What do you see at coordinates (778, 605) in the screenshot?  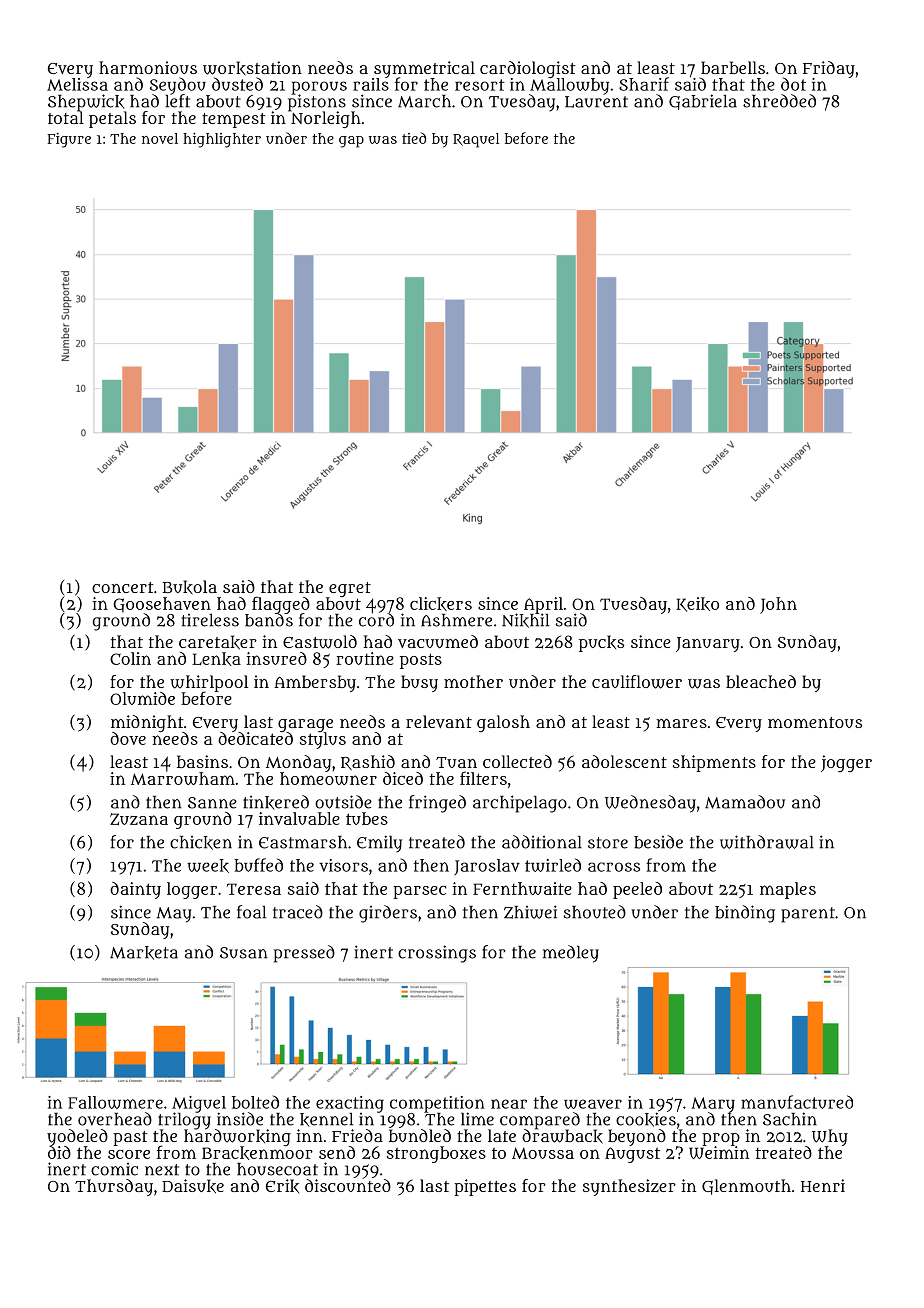 I see `John` at bounding box center [778, 605].
